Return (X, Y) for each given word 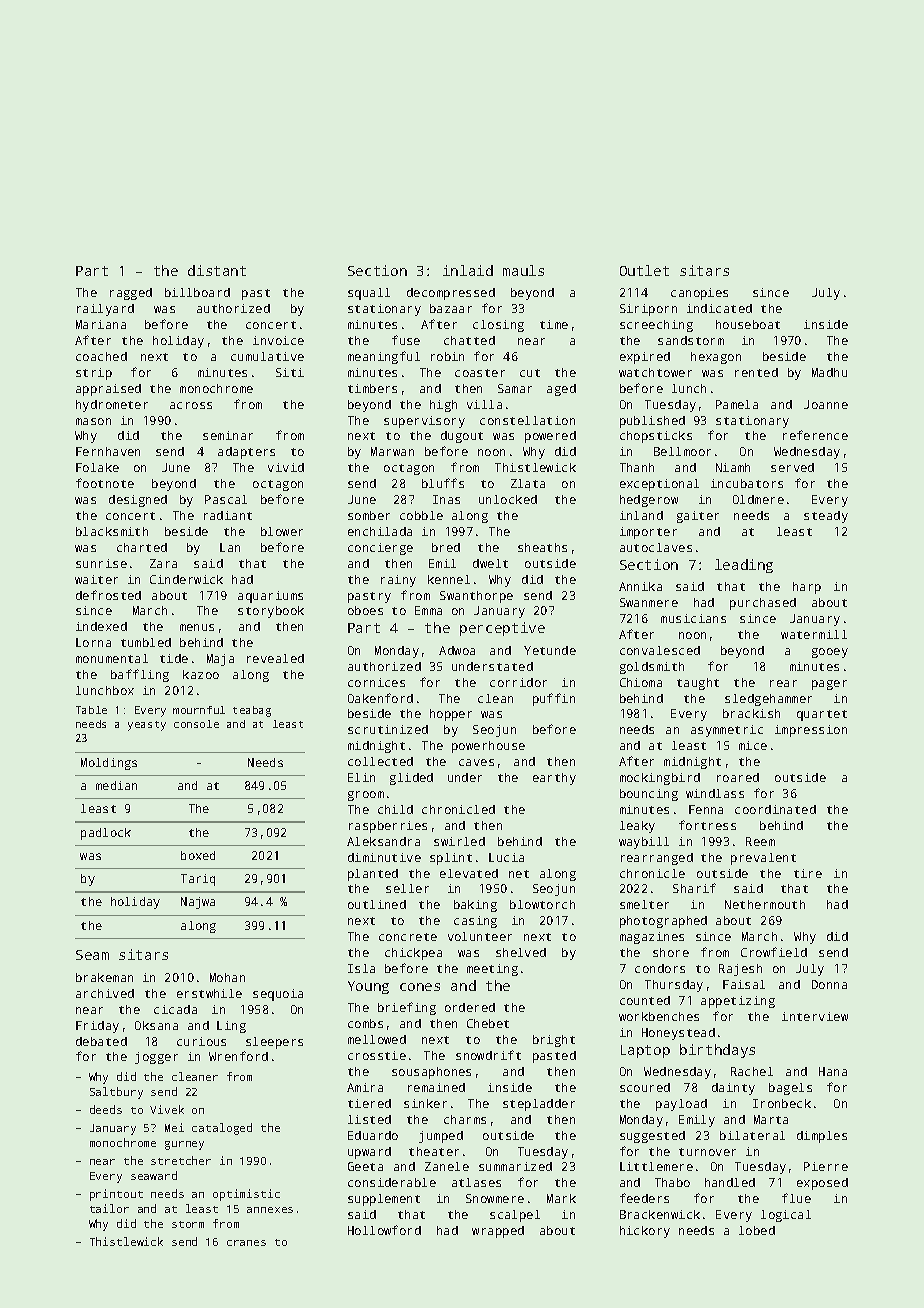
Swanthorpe (476, 597)
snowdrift (488, 1055)
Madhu (829, 372)
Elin (361, 777)
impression (811, 731)
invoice (278, 340)
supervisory (424, 422)
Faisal (744, 984)
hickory (645, 1232)
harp (807, 588)
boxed (198, 855)
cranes (246, 1243)
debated (101, 1041)
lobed (757, 1230)
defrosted (108, 595)
